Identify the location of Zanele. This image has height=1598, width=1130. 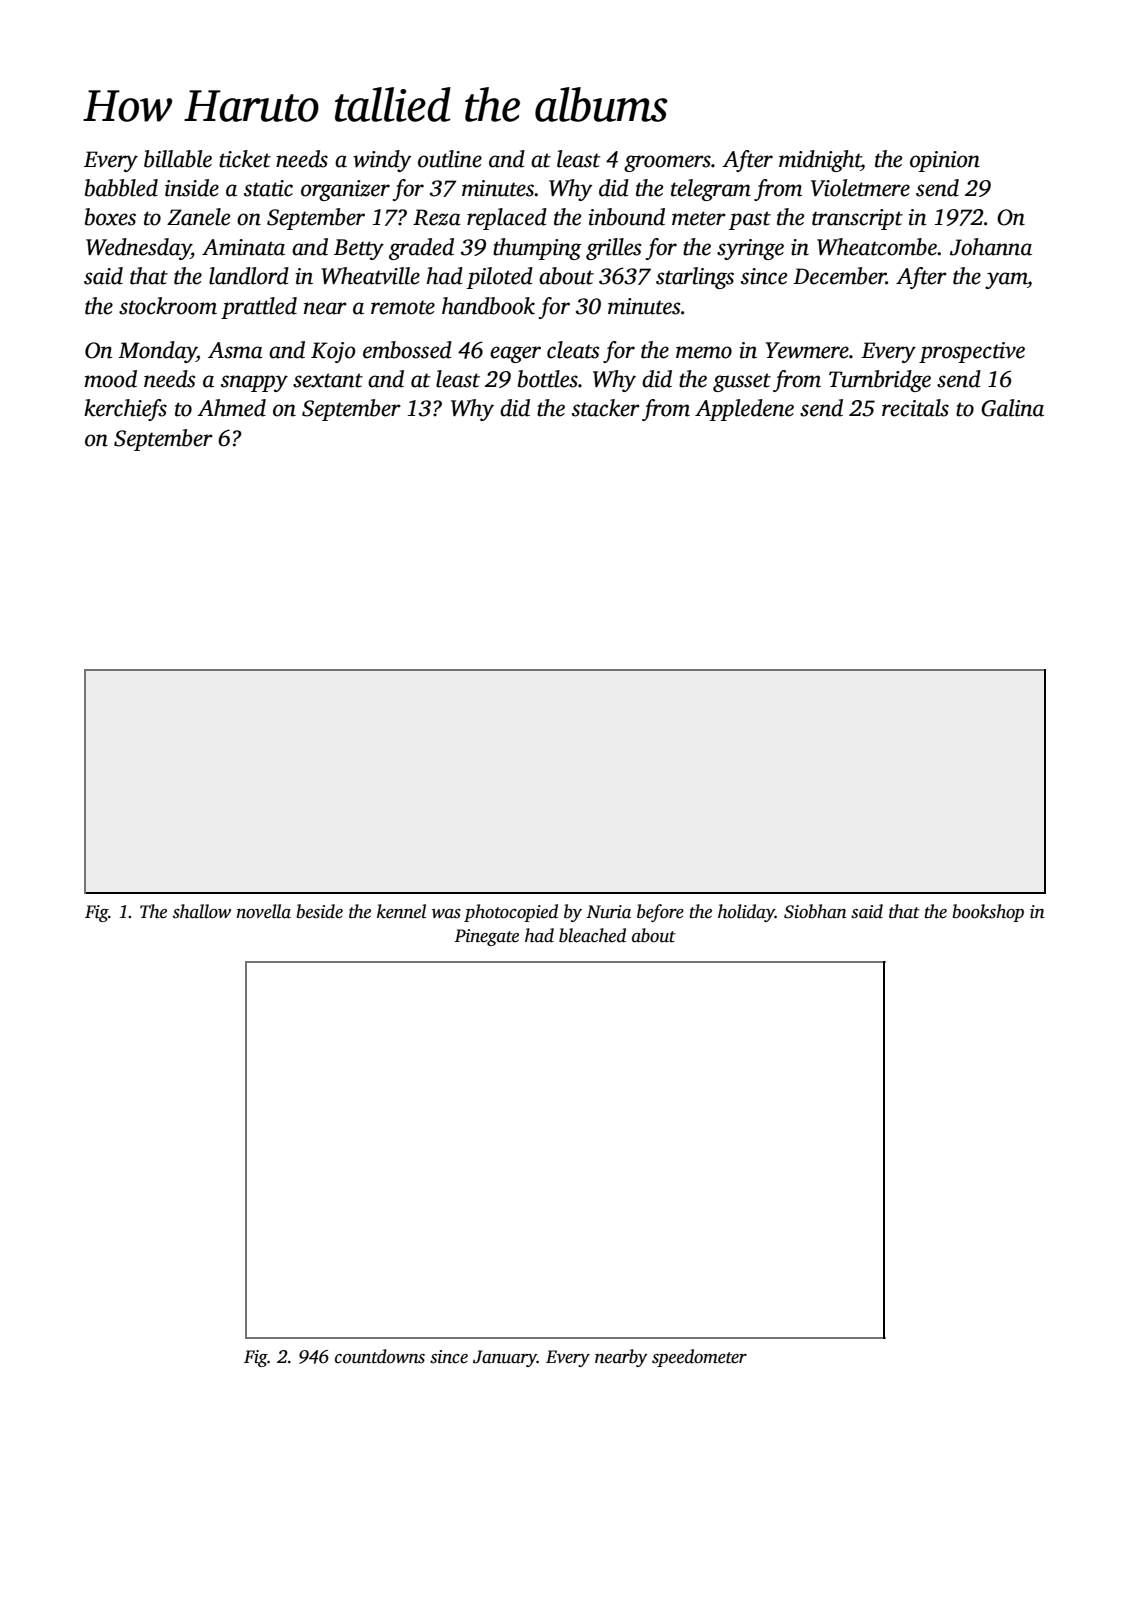
(198, 217).
